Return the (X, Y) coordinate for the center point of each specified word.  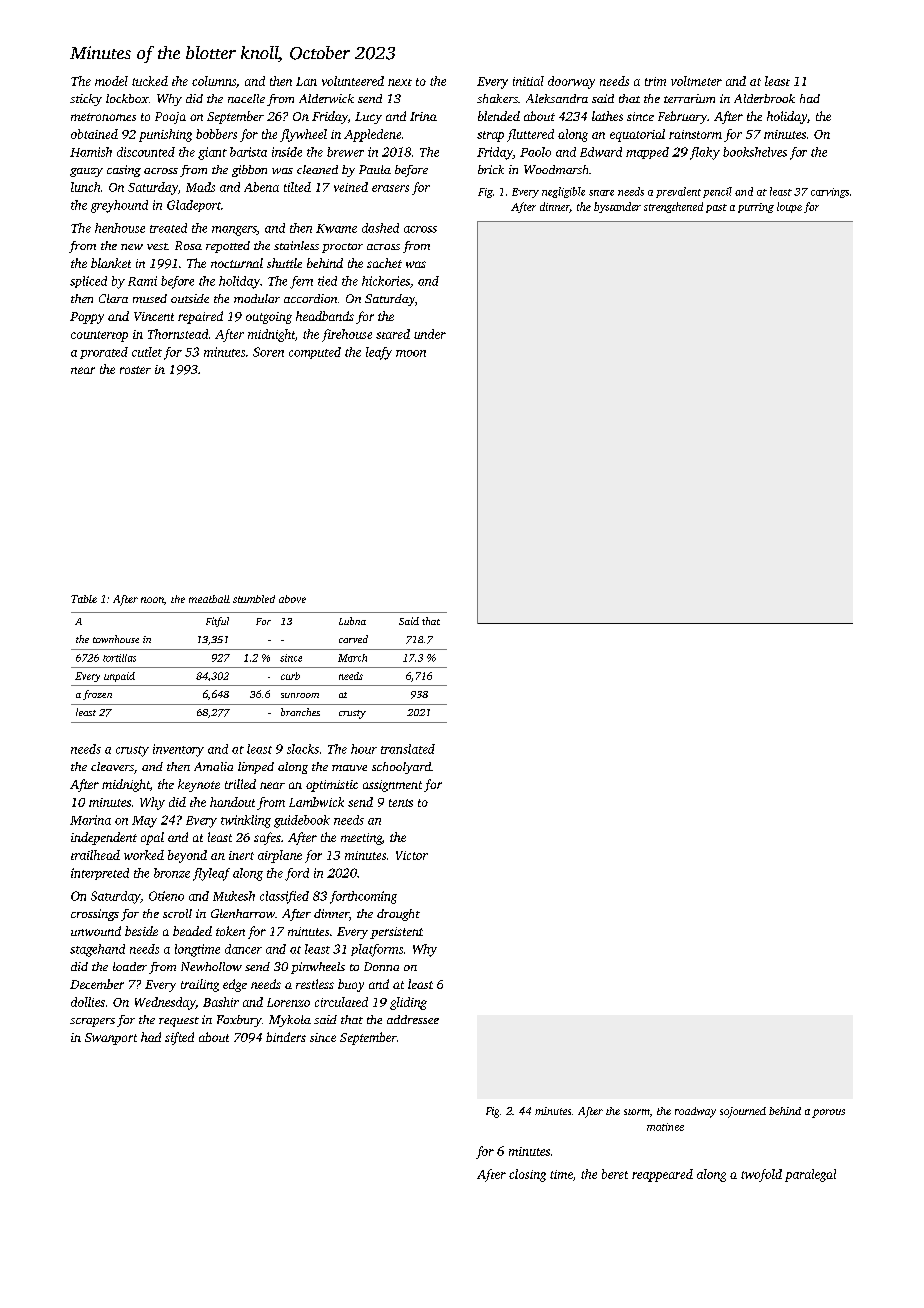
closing (527, 1175)
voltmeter (696, 81)
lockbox (127, 98)
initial (528, 81)
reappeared (662, 1175)
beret (615, 1174)
